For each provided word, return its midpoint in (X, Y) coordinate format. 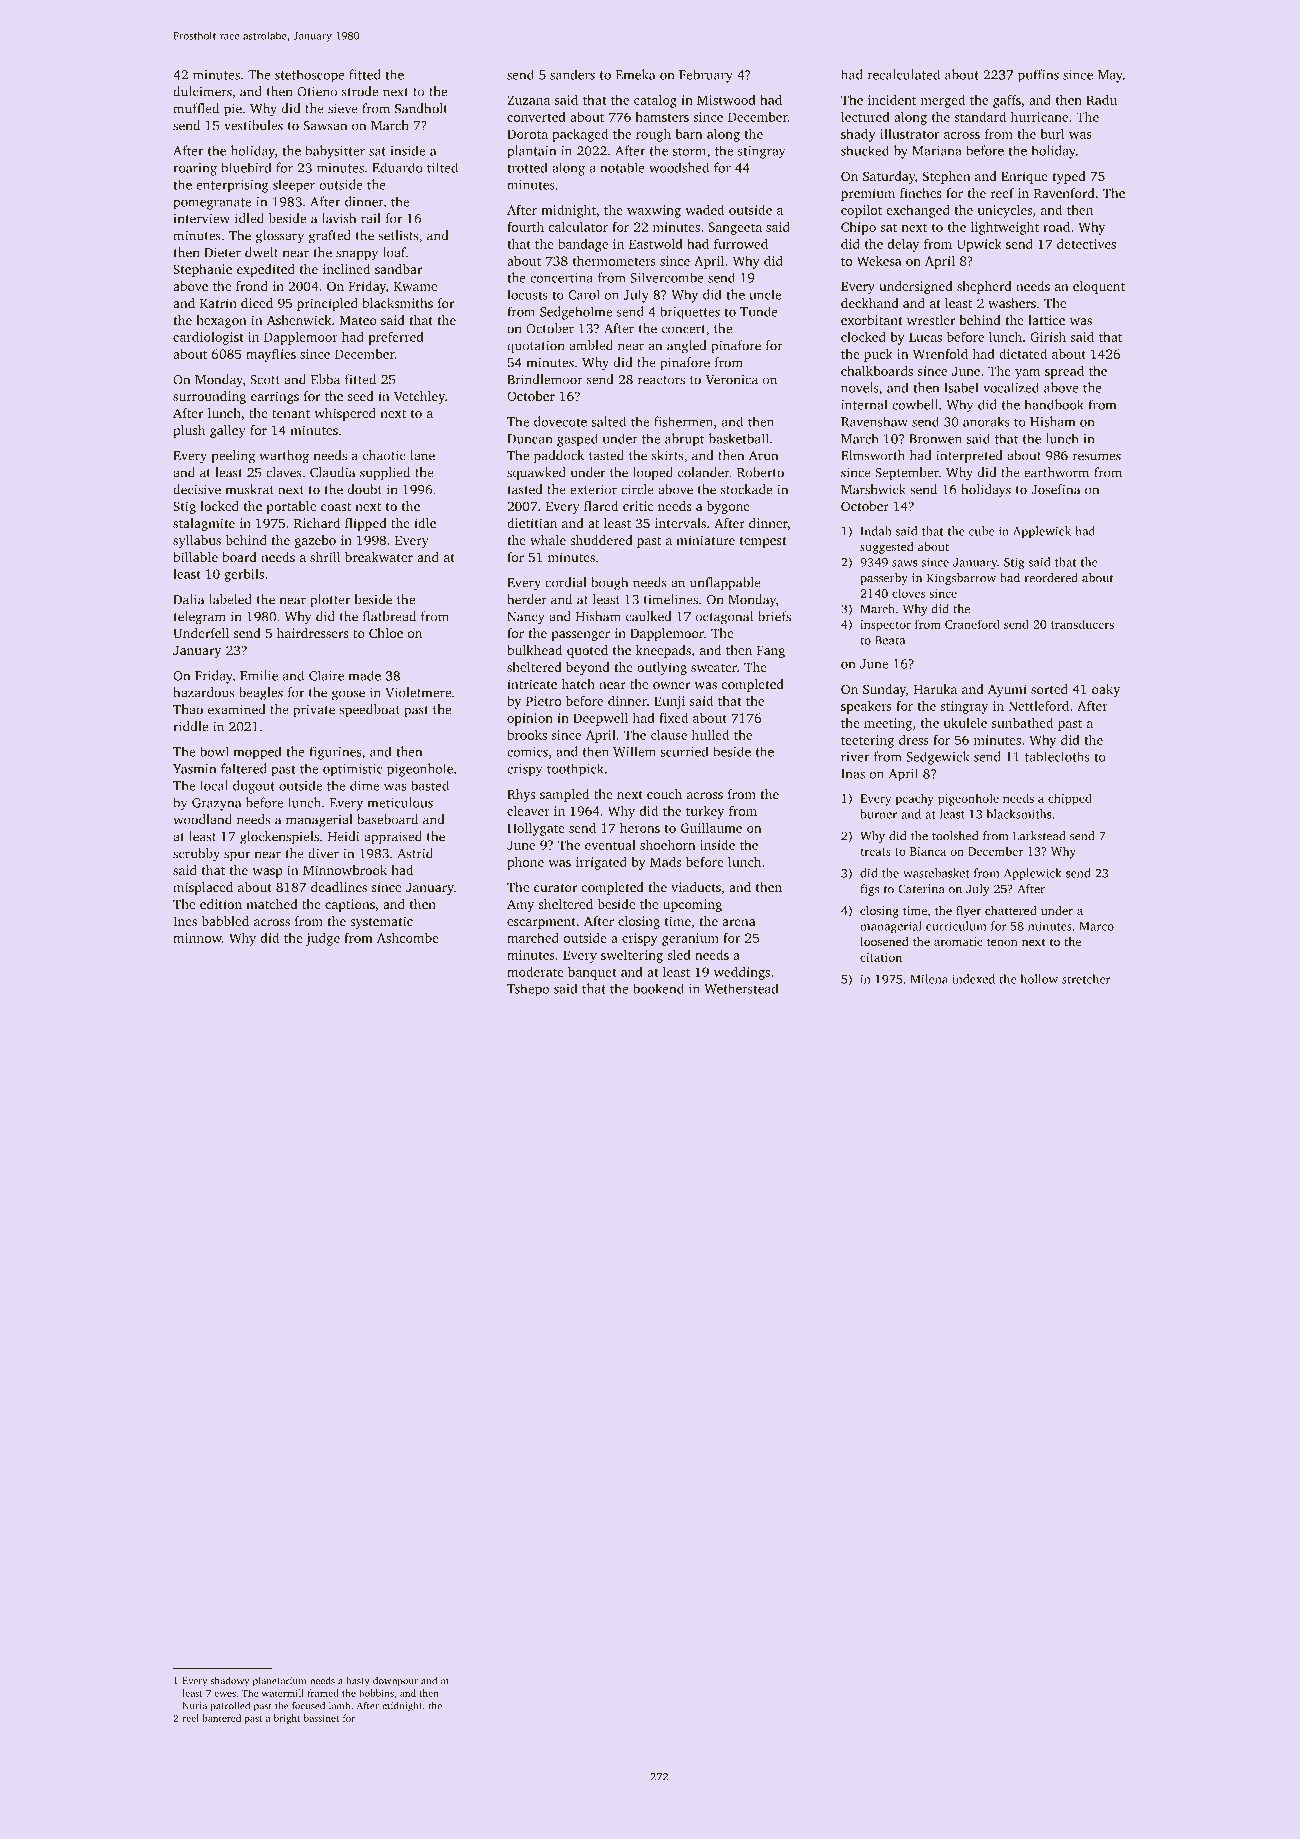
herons (640, 828)
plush (189, 431)
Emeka (635, 74)
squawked (536, 473)
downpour (395, 1682)
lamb (340, 1706)
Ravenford (1064, 193)
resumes (1097, 457)
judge (323, 939)
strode (360, 91)
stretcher (1086, 979)
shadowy (230, 1682)
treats (876, 852)
